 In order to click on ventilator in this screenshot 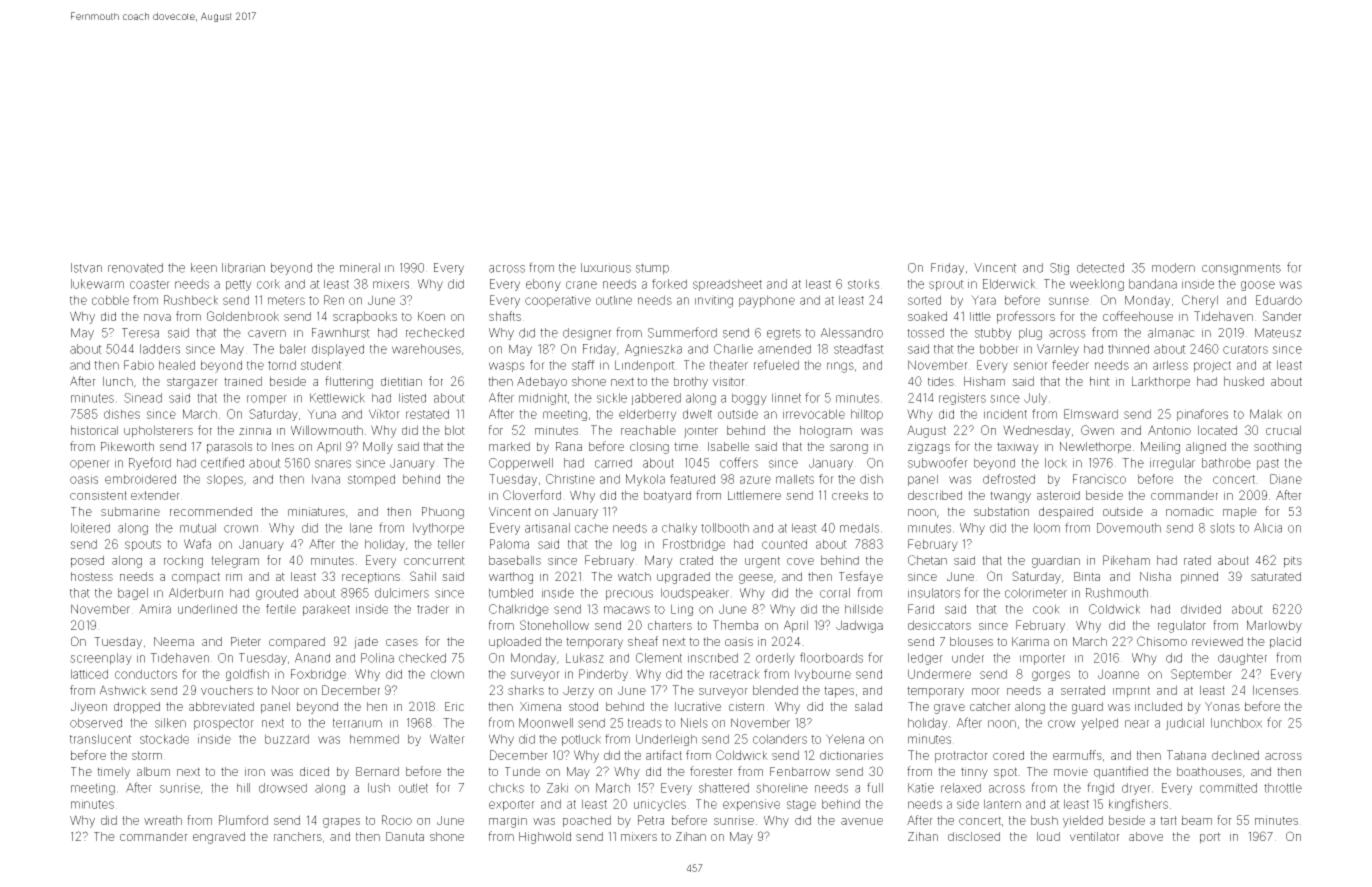, I will do `click(1095, 836)`.
